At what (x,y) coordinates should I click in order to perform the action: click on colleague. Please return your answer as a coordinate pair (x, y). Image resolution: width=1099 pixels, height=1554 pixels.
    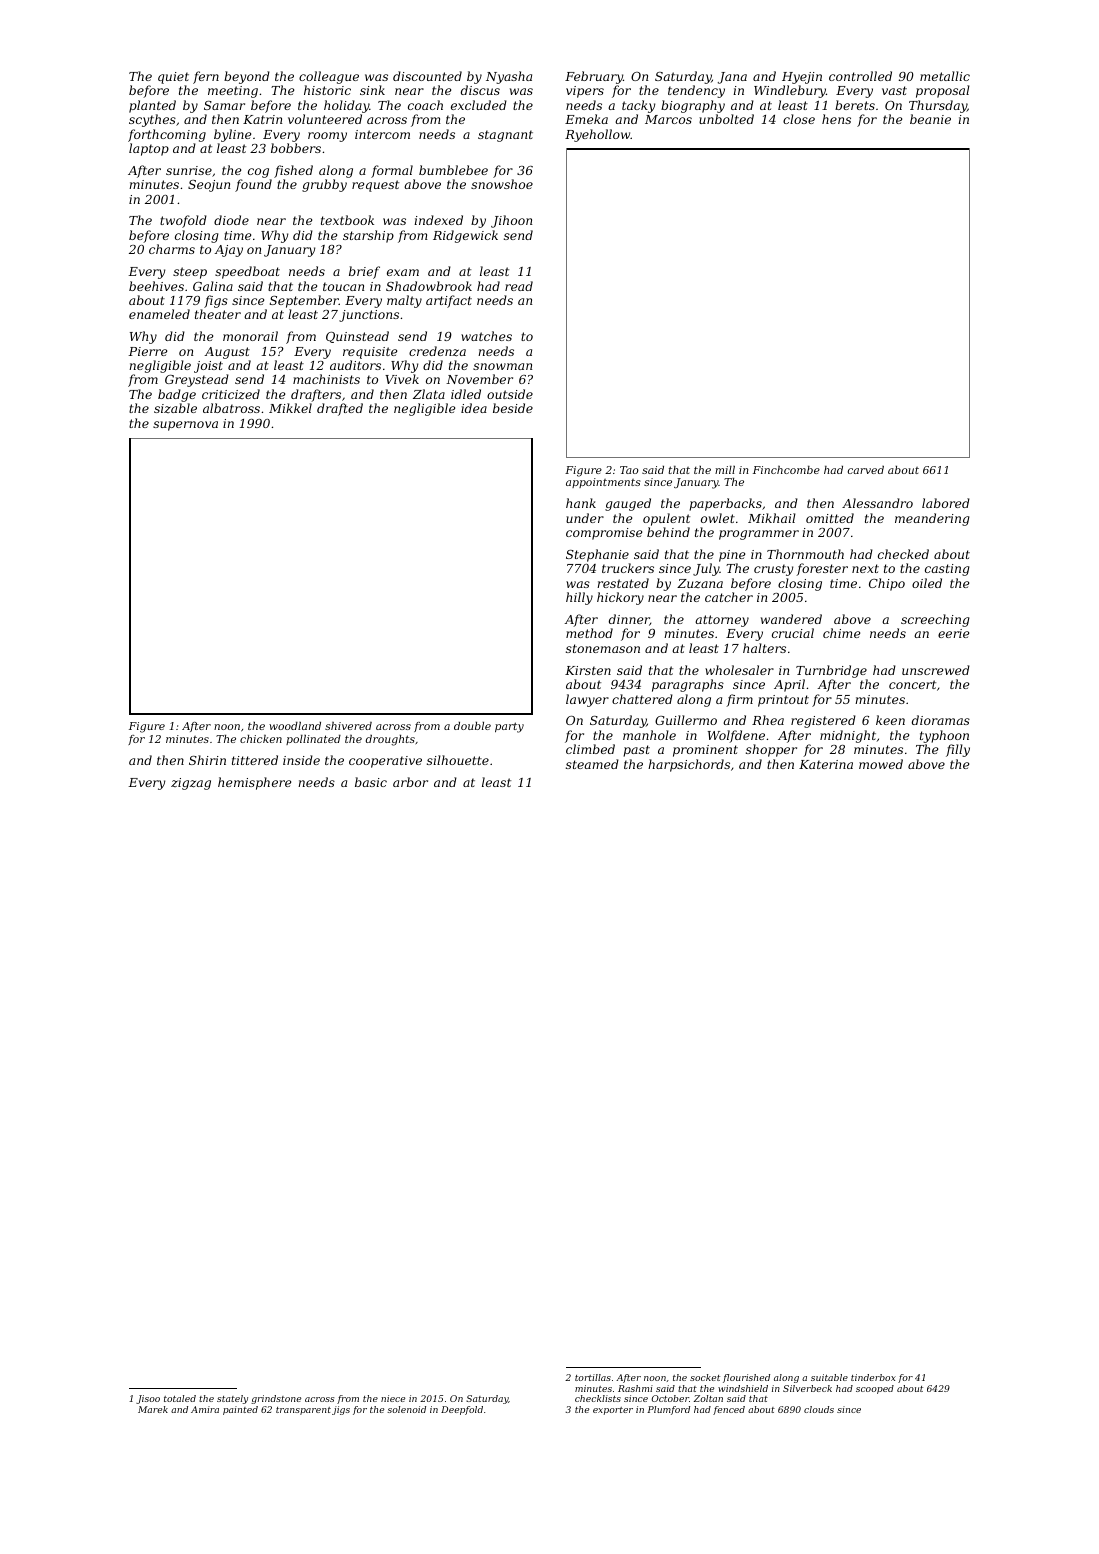
    Looking at the image, I should click on (329, 77).
